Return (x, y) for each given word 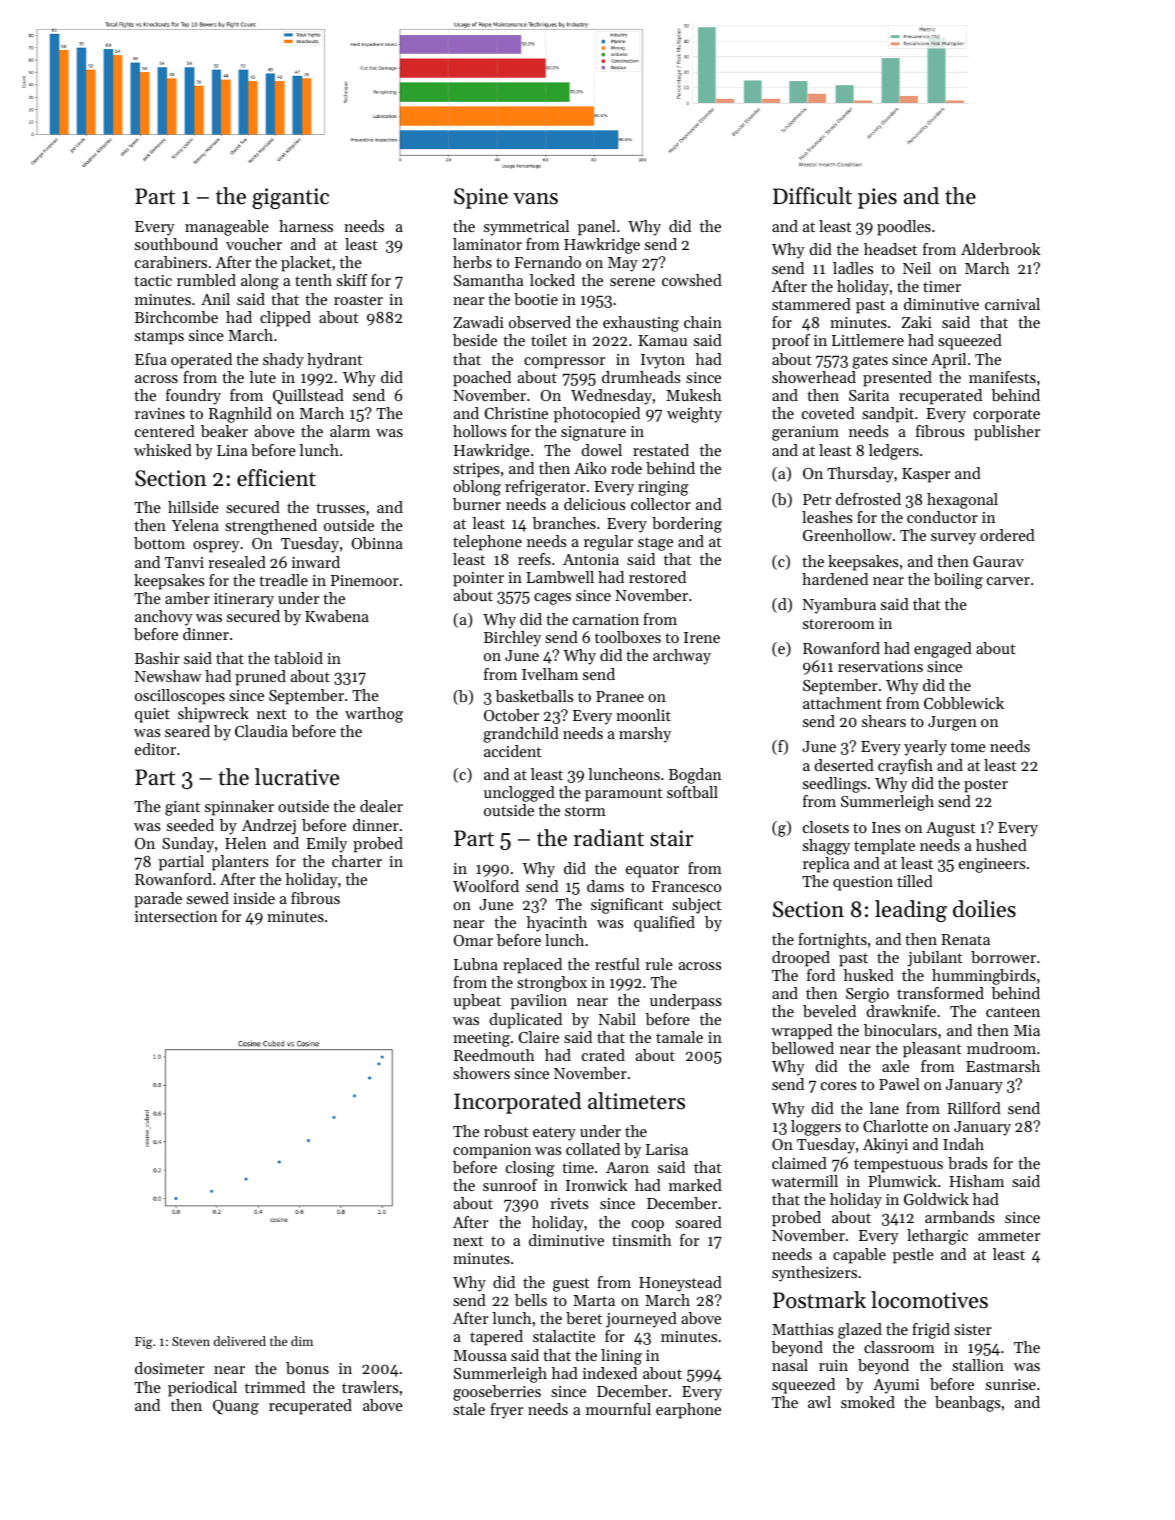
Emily (326, 845)
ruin (833, 1365)
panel (597, 228)
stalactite (564, 1336)
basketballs (534, 696)
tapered (496, 1338)
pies (877, 198)
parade (158, 900)
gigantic (290, 198)
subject (697, 906)
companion (492, 1151)
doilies (984, 909)
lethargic (937, 1237)
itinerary (244, 600)
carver (1008, 581)
